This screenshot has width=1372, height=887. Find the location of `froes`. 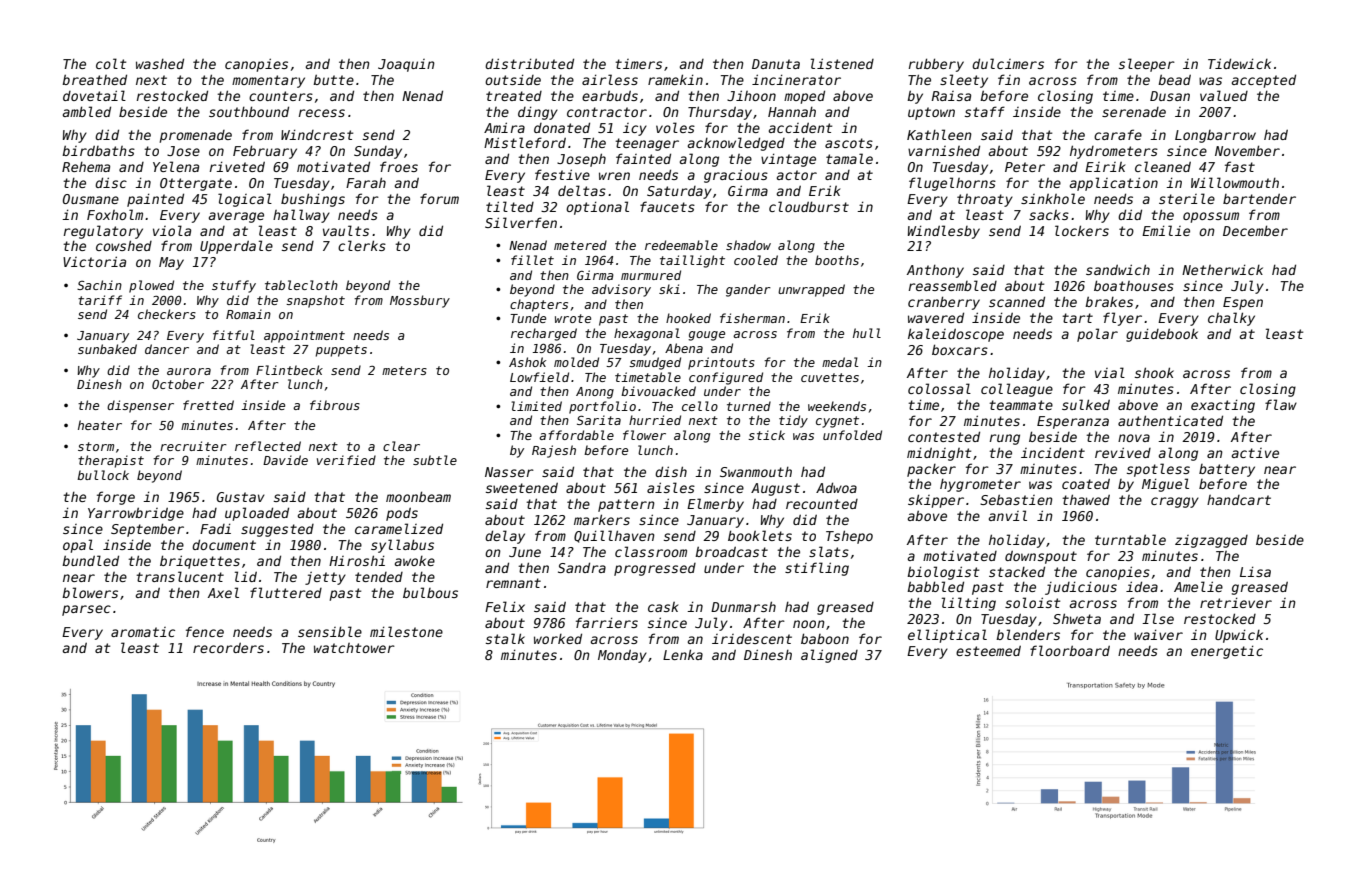

froes is located at coordinates (399, 166).
